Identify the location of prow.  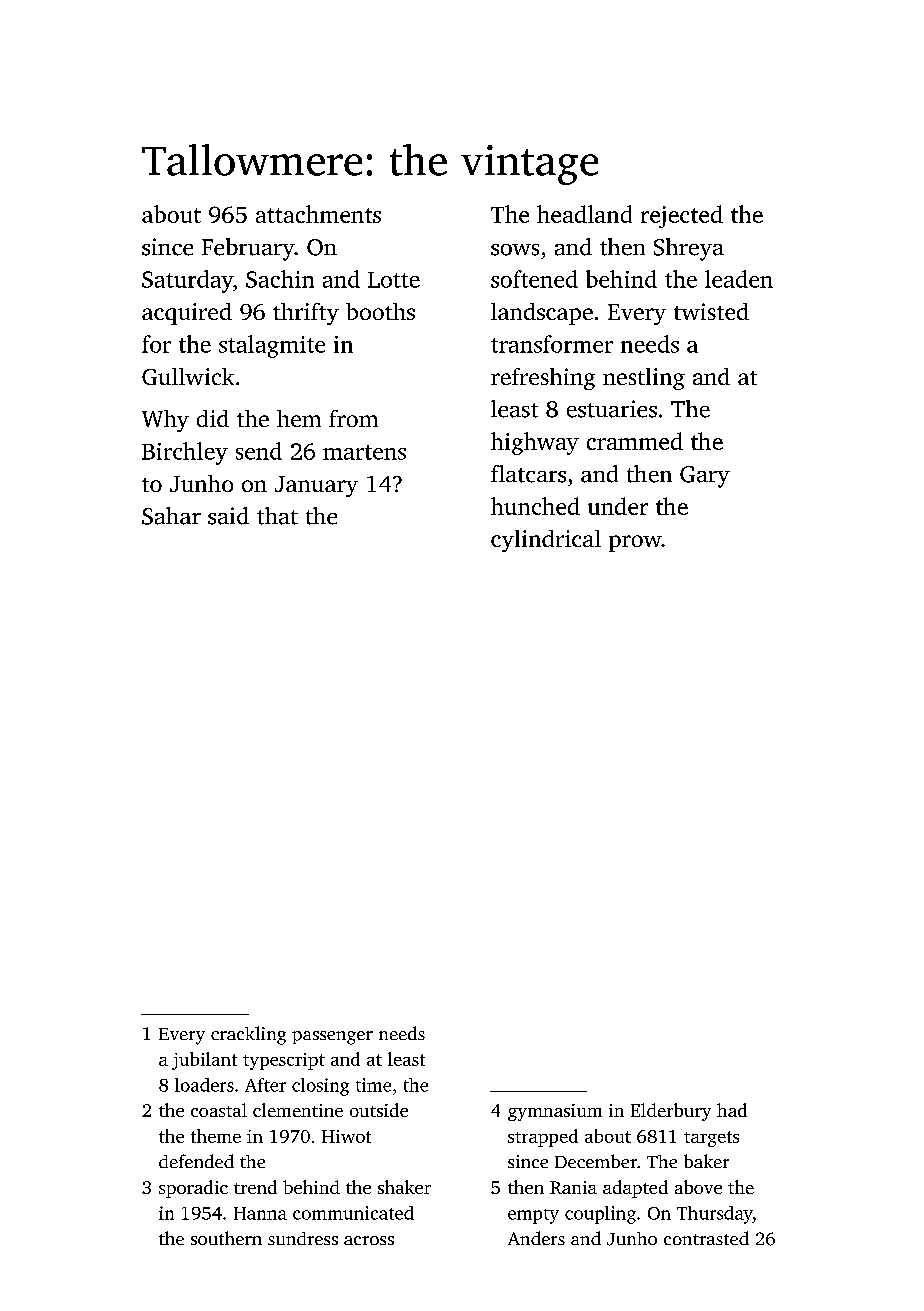
(635, 543).
